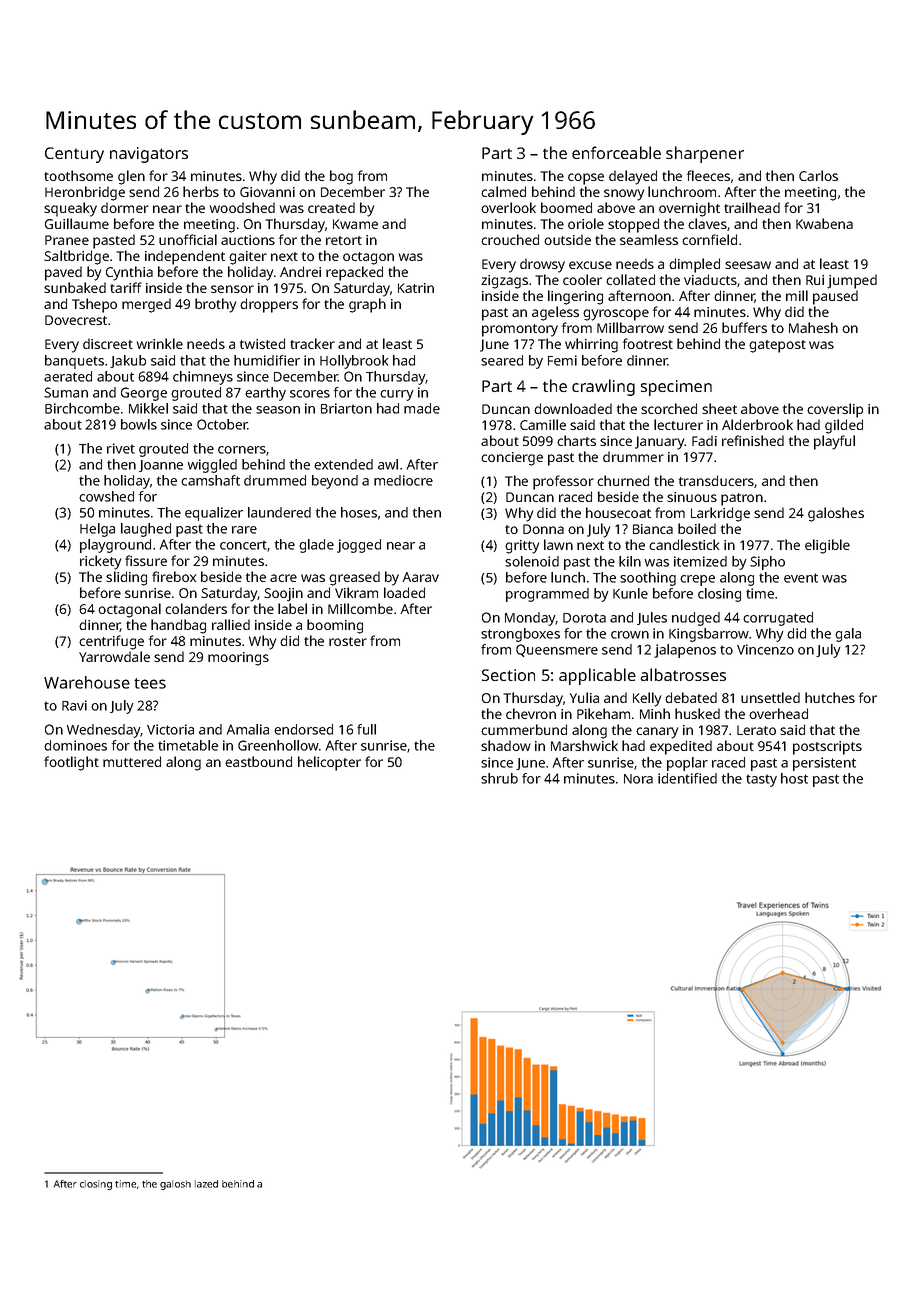 Image resolution: width=924 pixels, height=1308 pixels. I want to click on patron, so click(742, 499).
